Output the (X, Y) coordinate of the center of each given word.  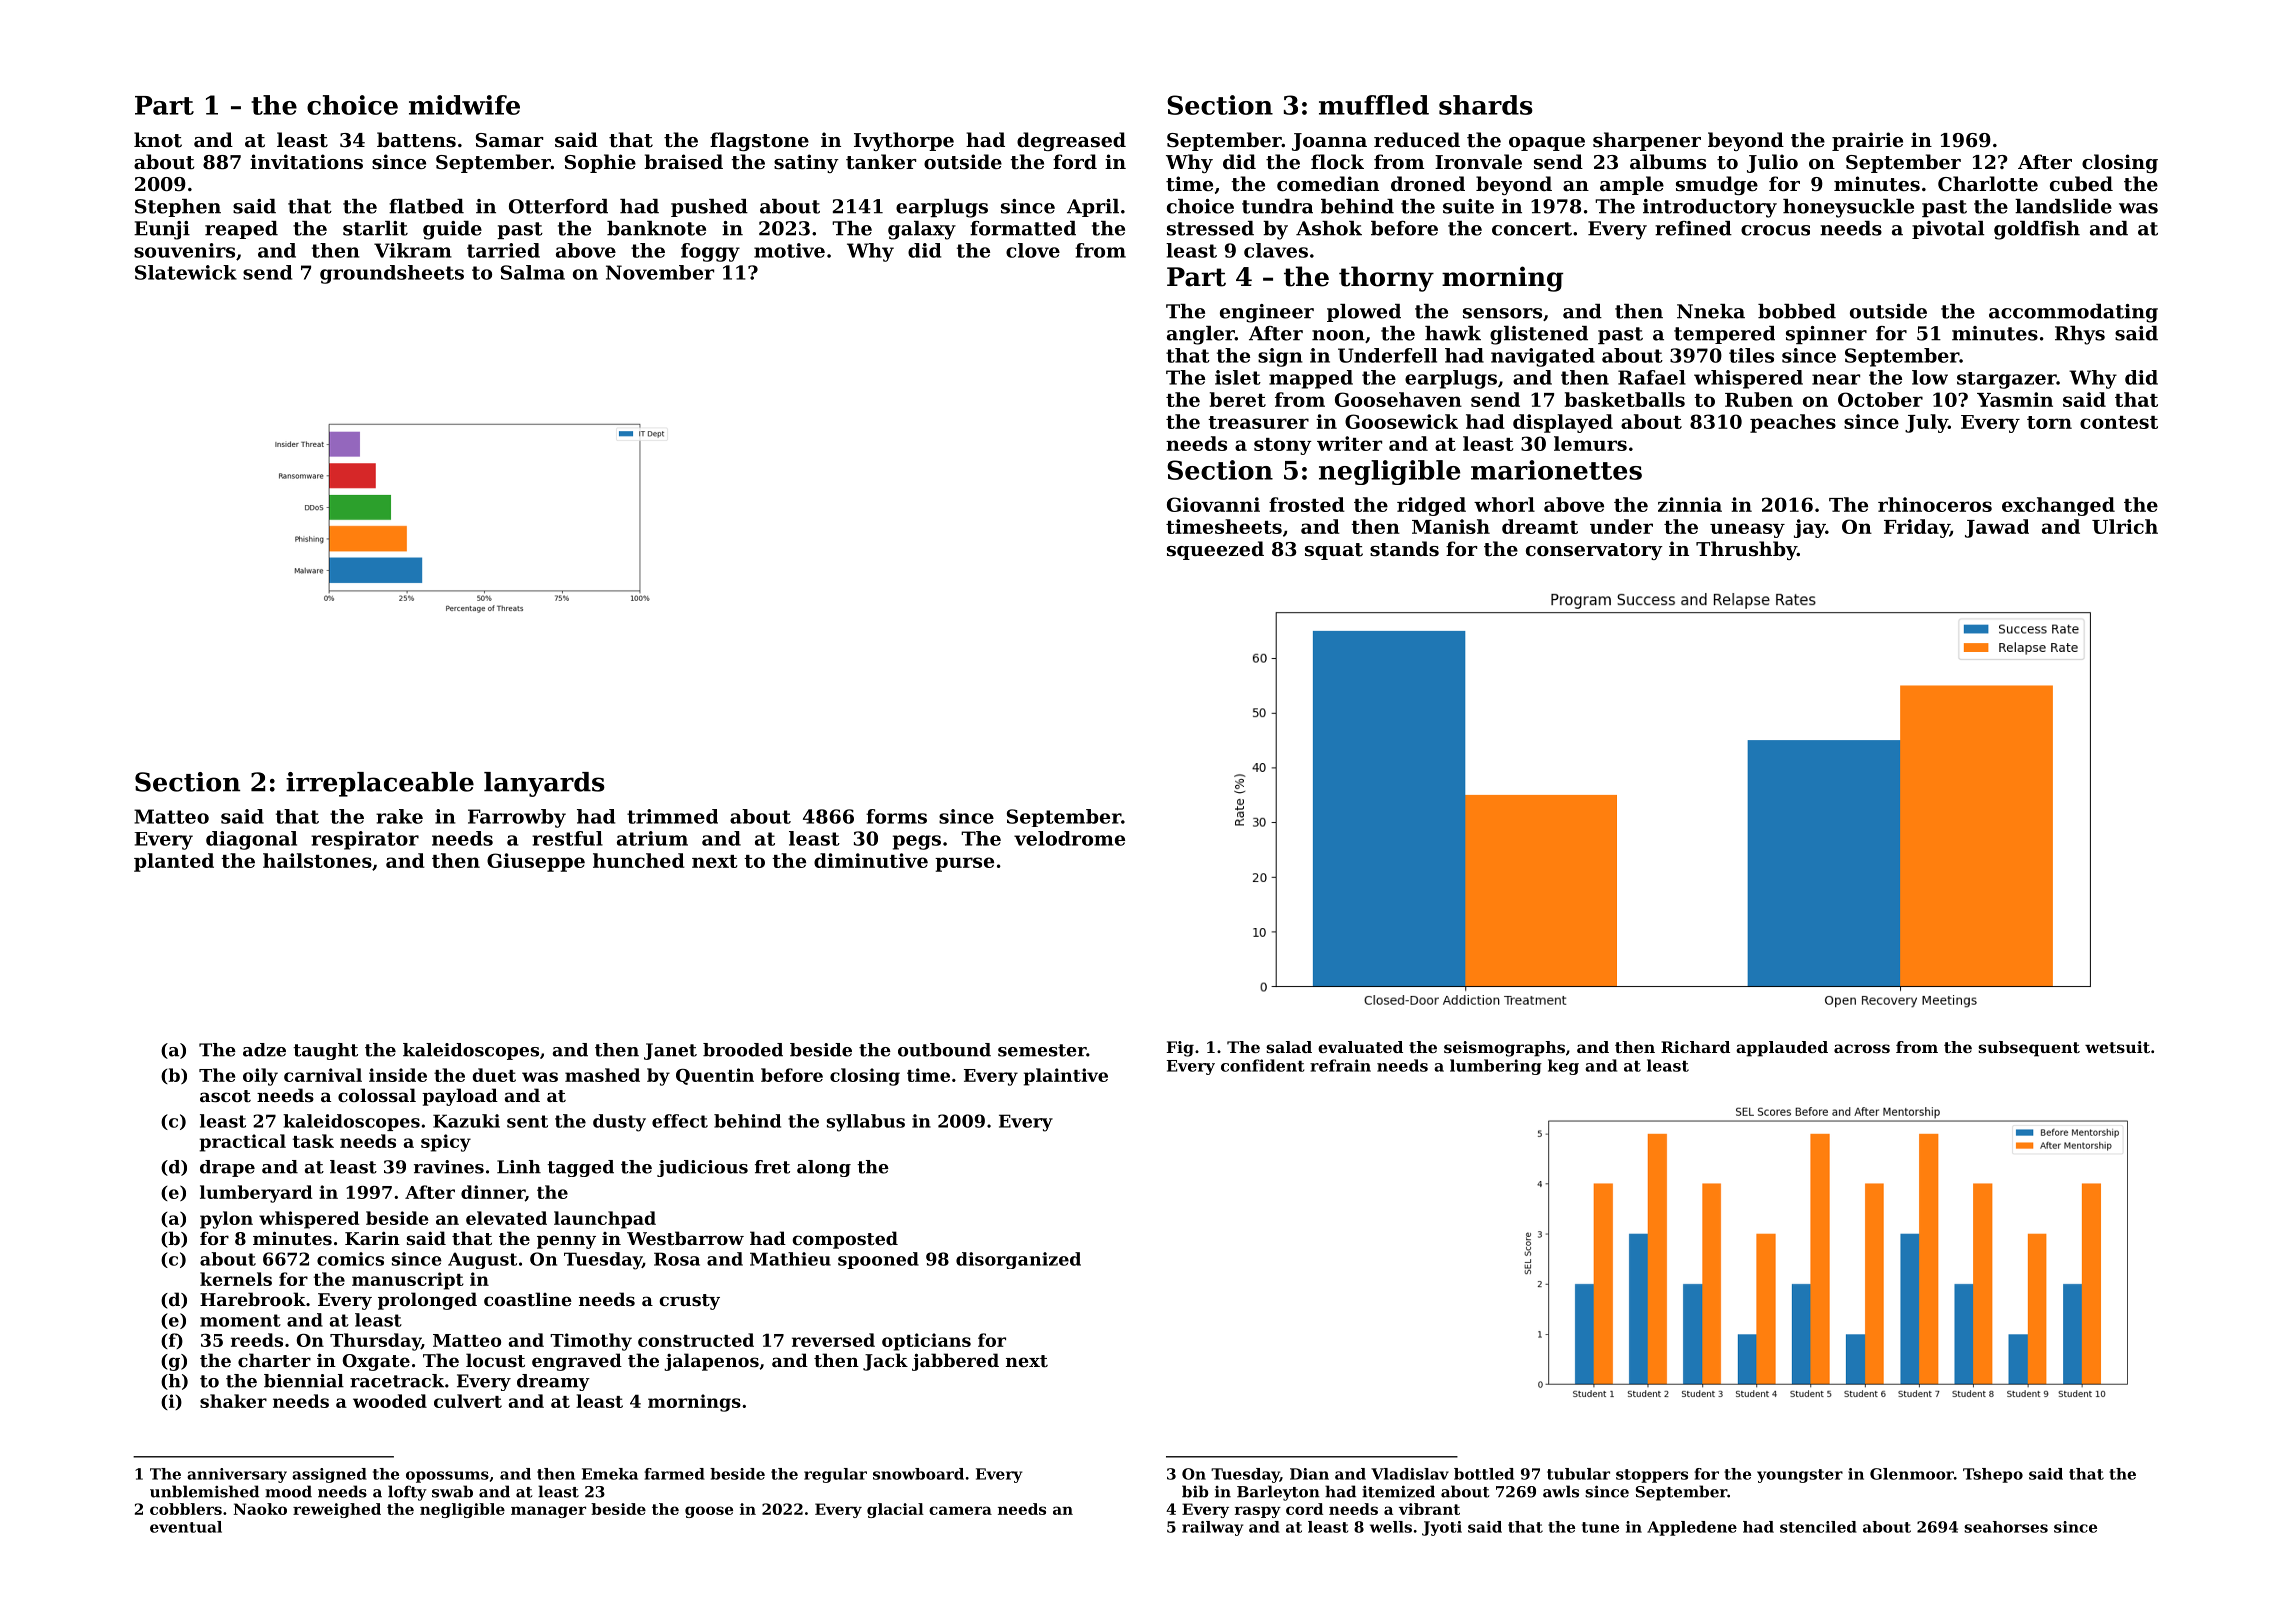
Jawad (1997, 528)
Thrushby (1746, 550)
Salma (533, 272)
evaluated (1360, 1047)
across (1862, 1048)
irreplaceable (380, 784)
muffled (1374, 105)
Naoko (260, 1509)
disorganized (1018, 1260)
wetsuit (2117, 1047)
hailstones (317, 860)
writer (1349, 443)
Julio (1772, 163)
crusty (689, 1302)
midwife (464, 105)
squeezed (1215, 550)
